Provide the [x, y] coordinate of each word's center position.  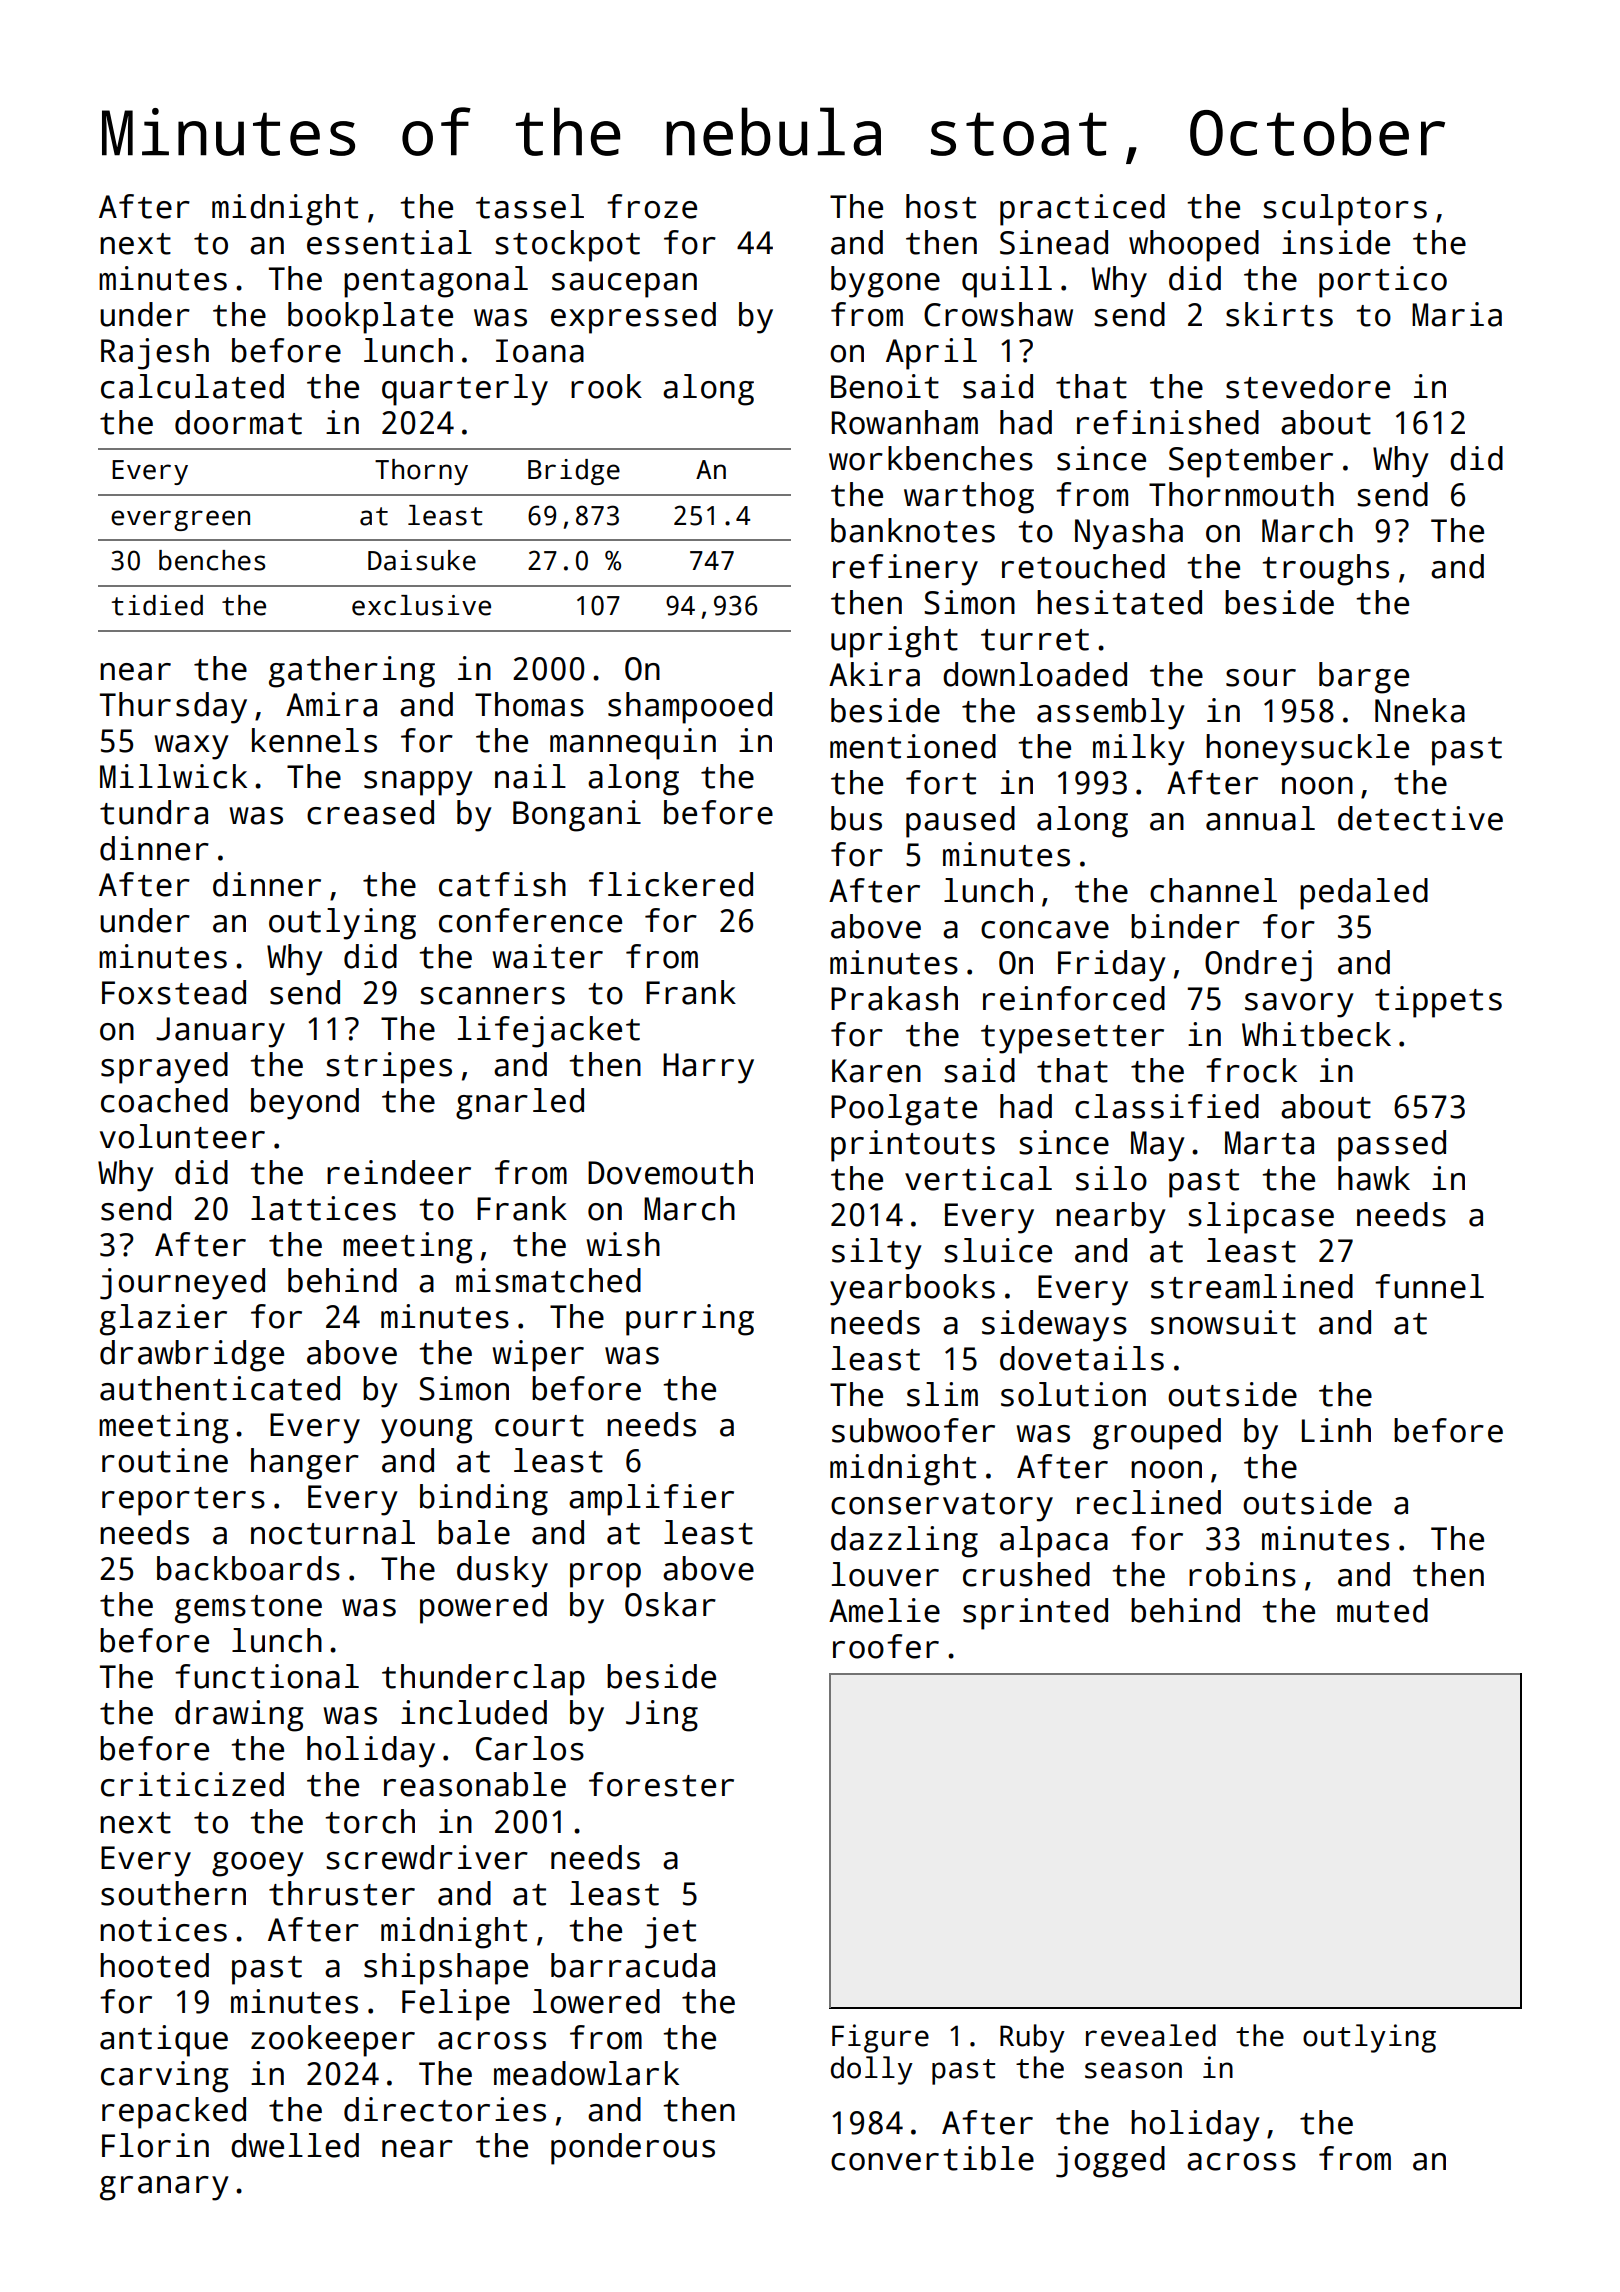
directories [445, 2109]
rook [606, 386]
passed [1392, 1146]
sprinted [1035, 1614]
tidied [157, 605]
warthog [969, 498]
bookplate [370, 318]
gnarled [520, 1104]
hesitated [1119, 602]
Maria [1457, 314]
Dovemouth [670, 1172]
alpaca [1054, 1542]
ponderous [633, 2149]
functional [267, 1676]
